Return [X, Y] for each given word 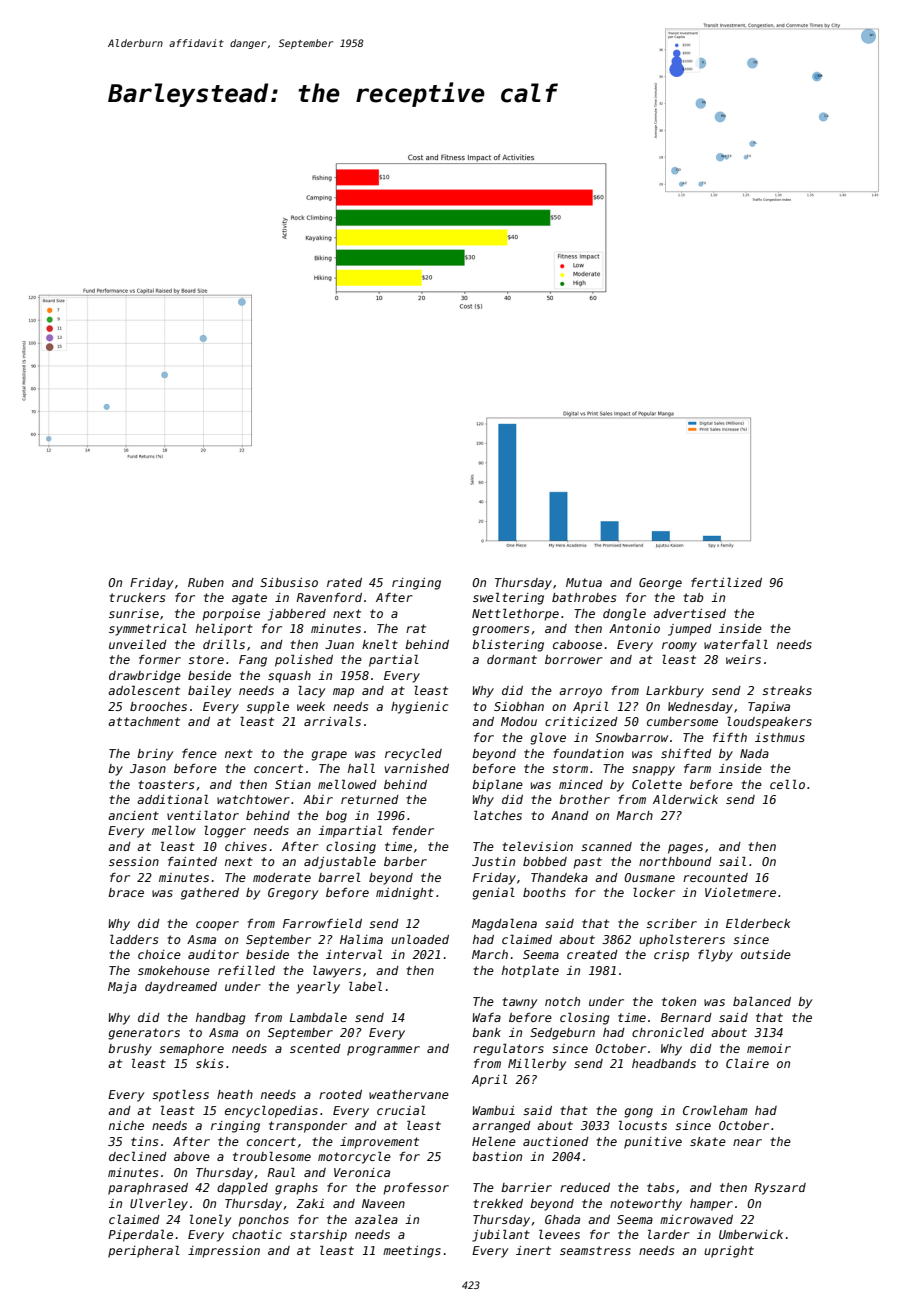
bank [486, 1032]
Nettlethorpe [515, 614]
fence [199, 753]
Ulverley [159, 1204]
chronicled [668, 1032]
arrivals [332, 721]
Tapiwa [769, 708]
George [660, 584]
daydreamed [181, 988]
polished [304, 660]
